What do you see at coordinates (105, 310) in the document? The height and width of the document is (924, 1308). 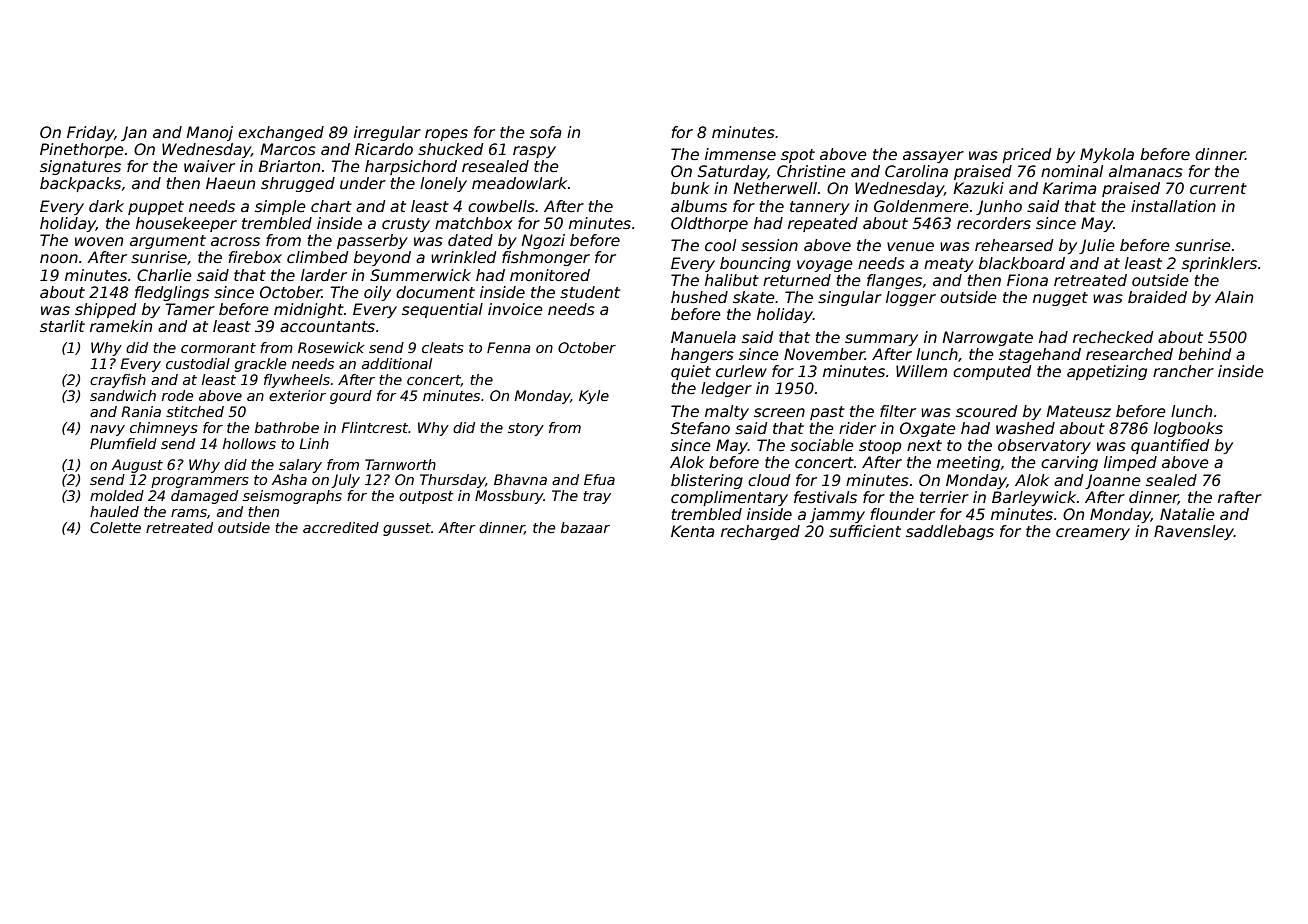 I see `shipped` at bounding box center [105, 310].
